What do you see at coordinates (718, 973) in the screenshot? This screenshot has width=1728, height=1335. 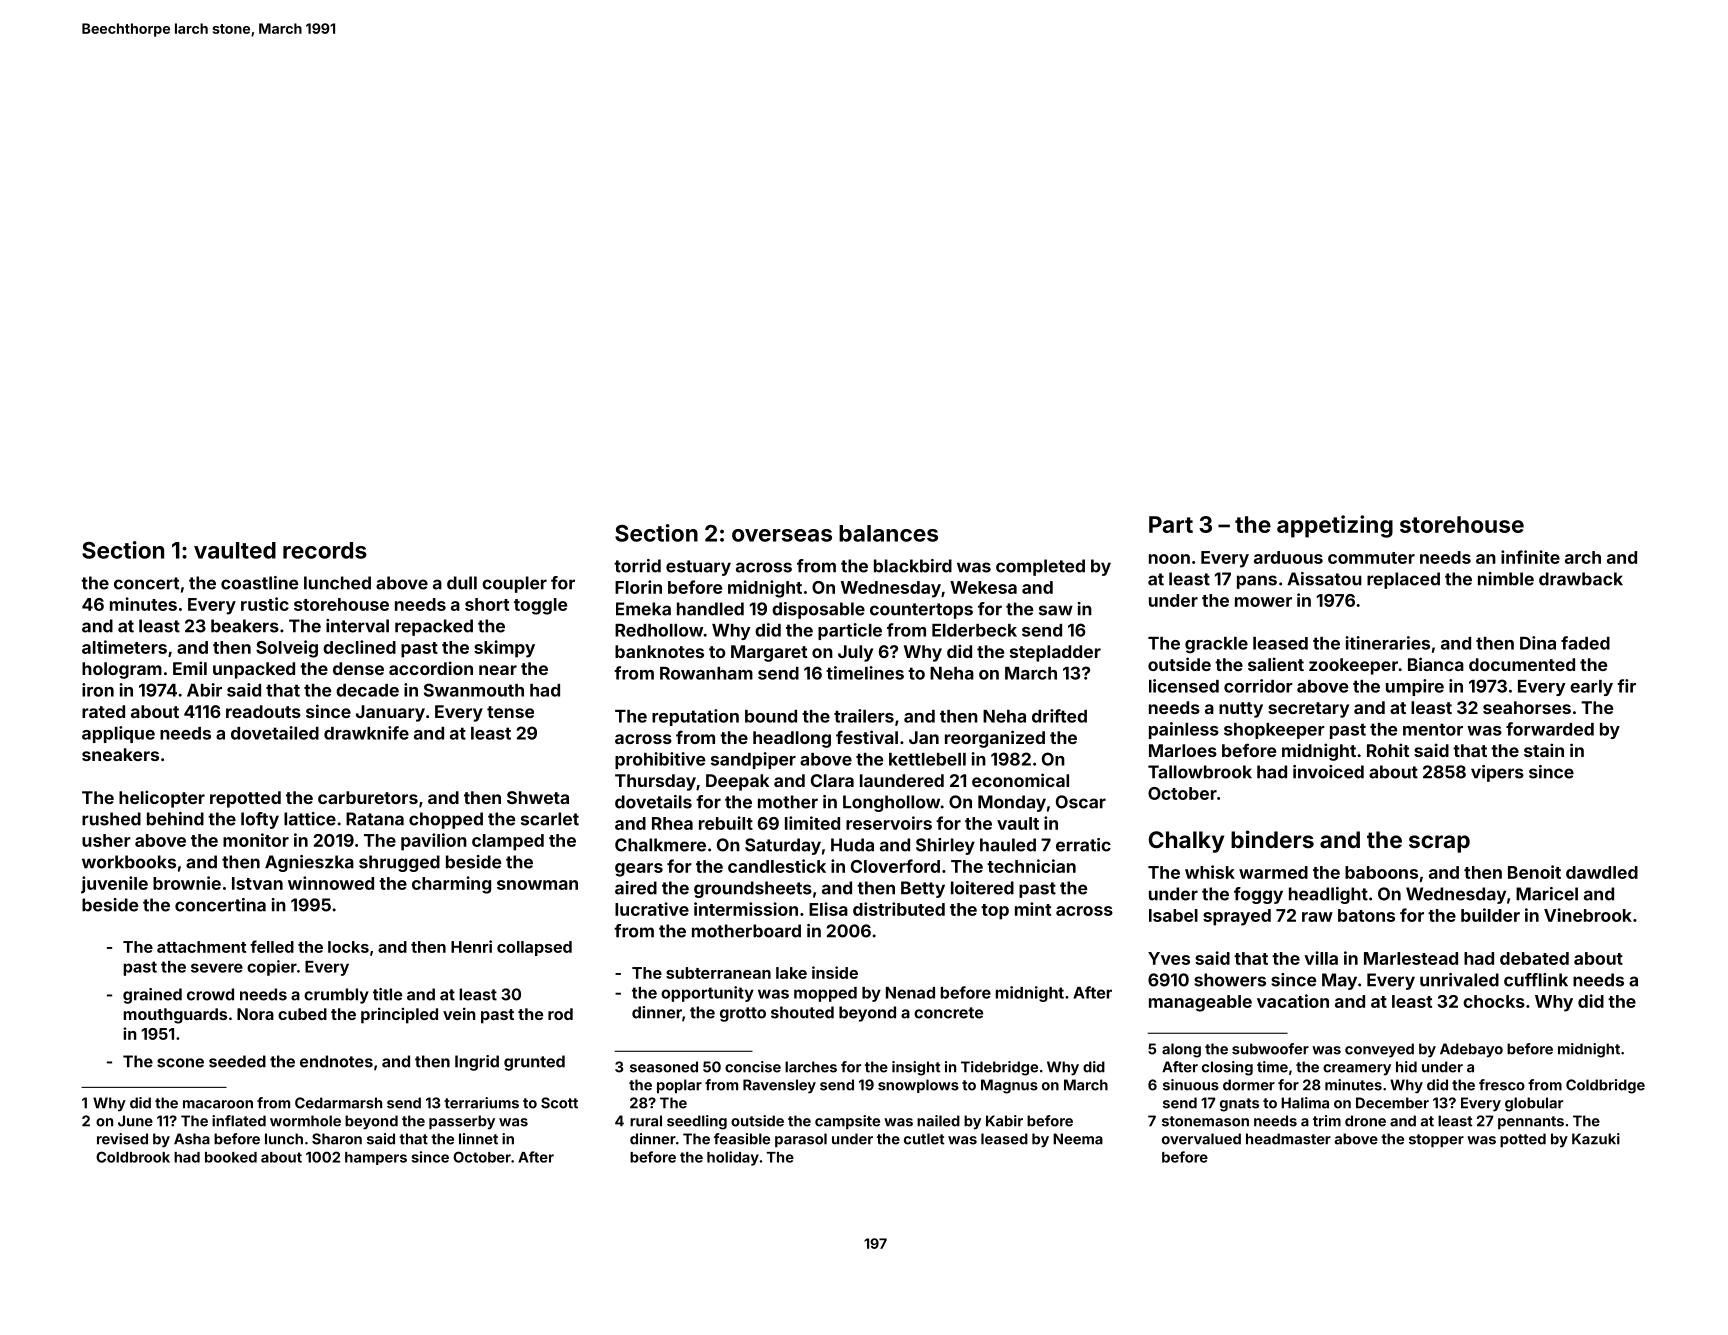 I see `subterranean` at bounding box center [718, 973].
